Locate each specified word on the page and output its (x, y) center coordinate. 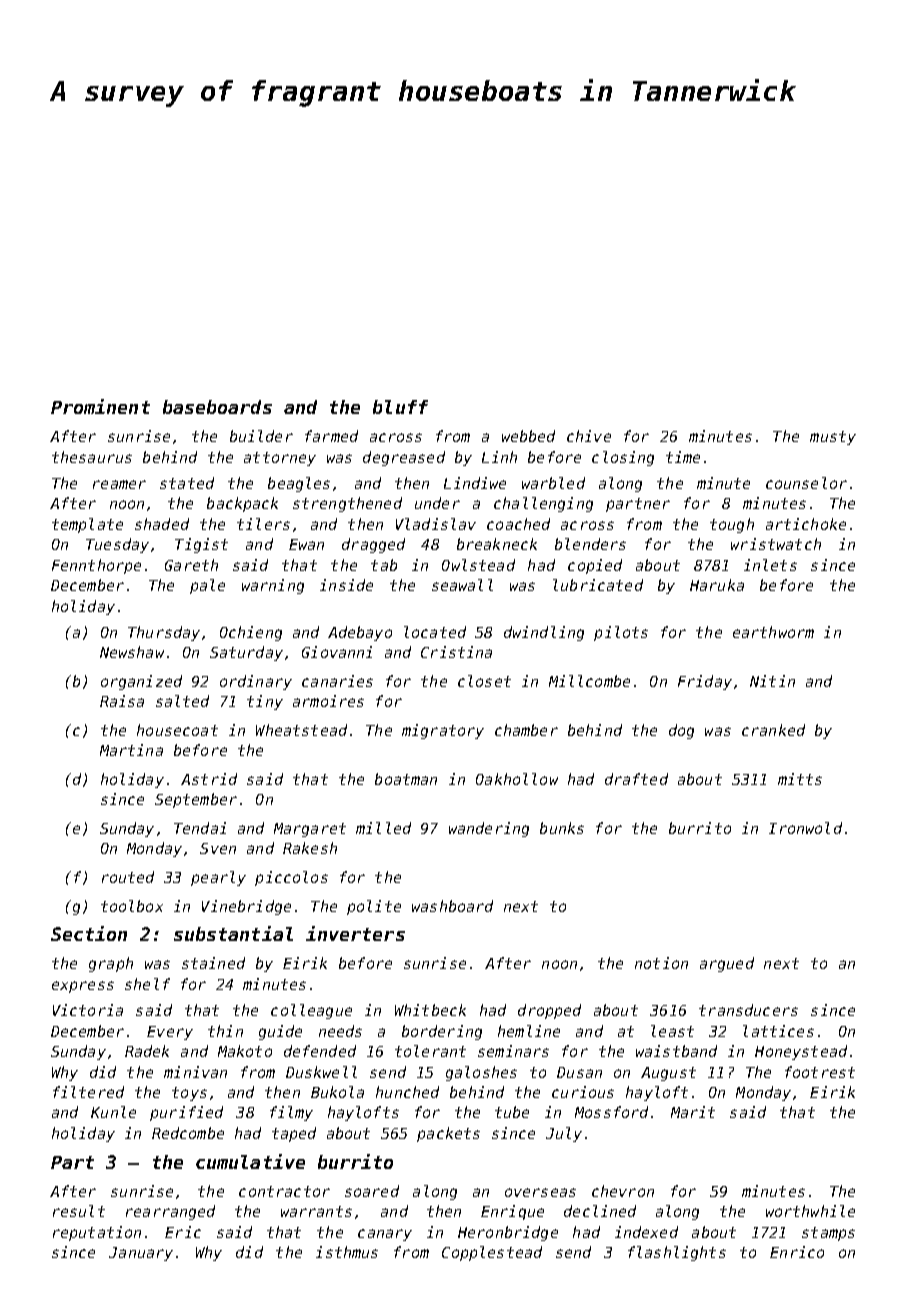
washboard (452, 906)
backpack (242, 504)
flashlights (677, 1253)
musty (833, 438)
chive (589, 436)
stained (213, 963)
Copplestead (492, 1253)
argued (727, 964)
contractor (284, 1191)
